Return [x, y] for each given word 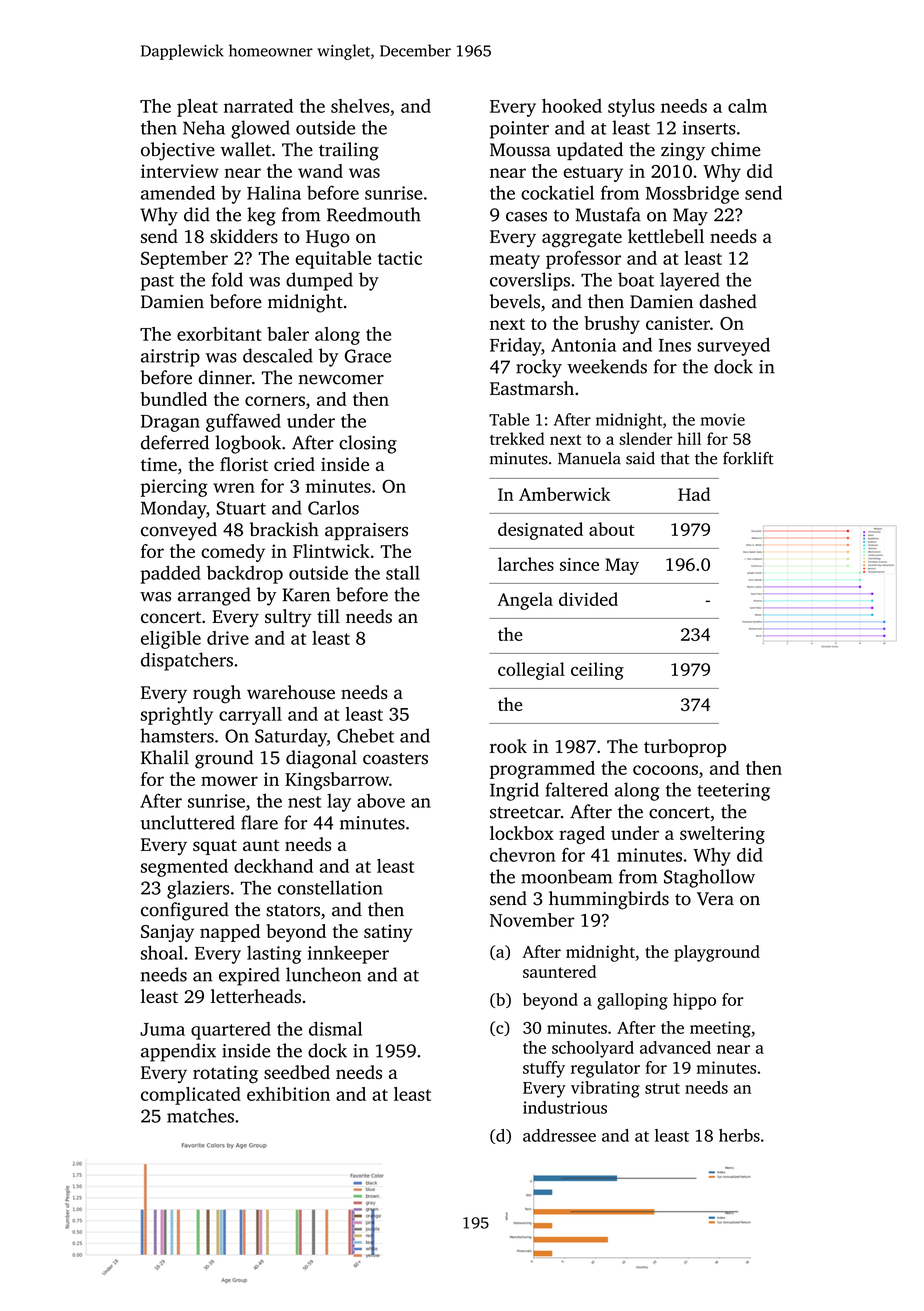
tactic [400, 258]
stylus [631, 108]
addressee [559, 1135]
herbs [739, 1135]
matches [200, 1115]
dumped [319, 281]
